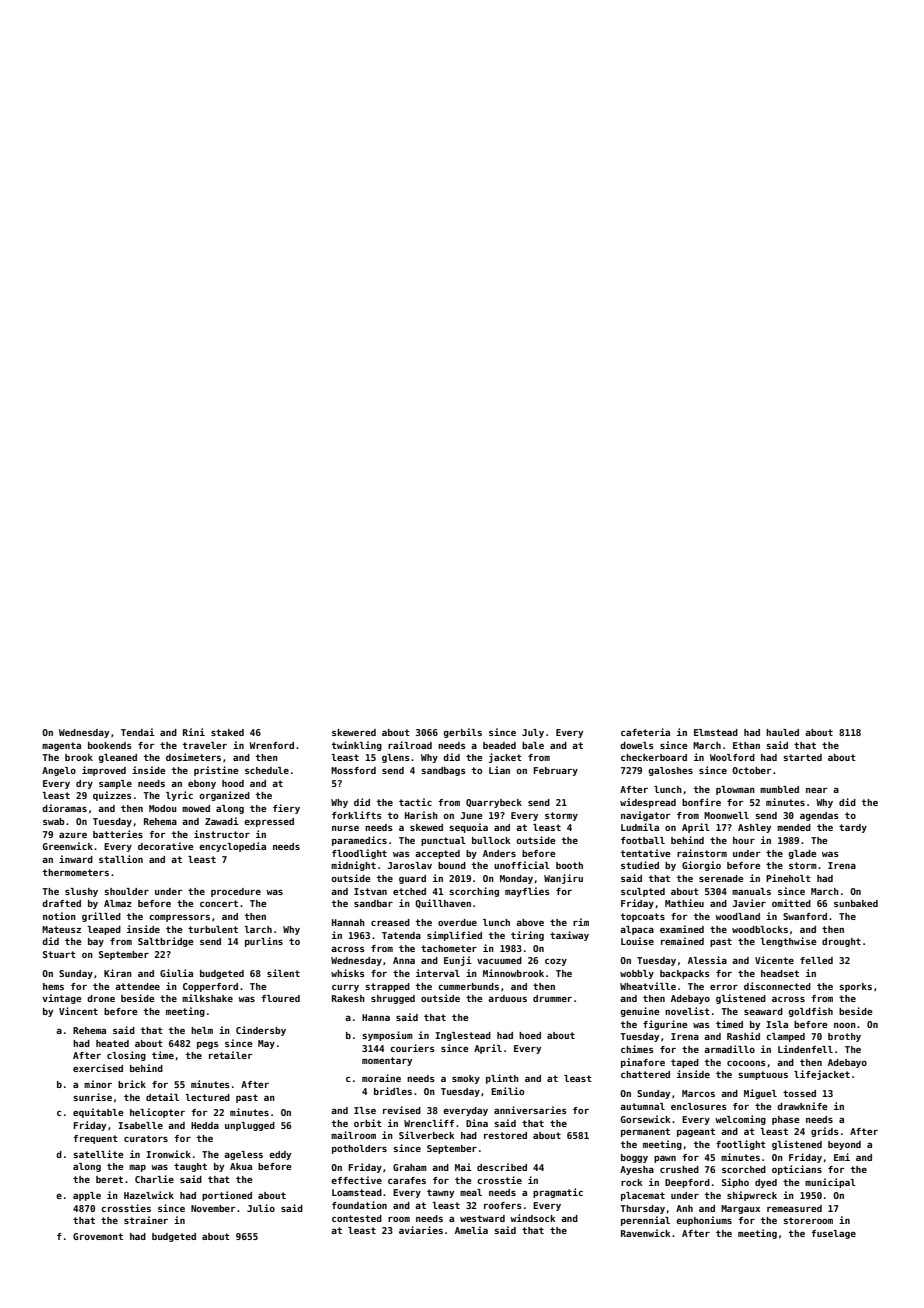  What do you see at coordinates (98, 1236) in the document?
I see `Grovemont` at bounding box center [98, 1236].
